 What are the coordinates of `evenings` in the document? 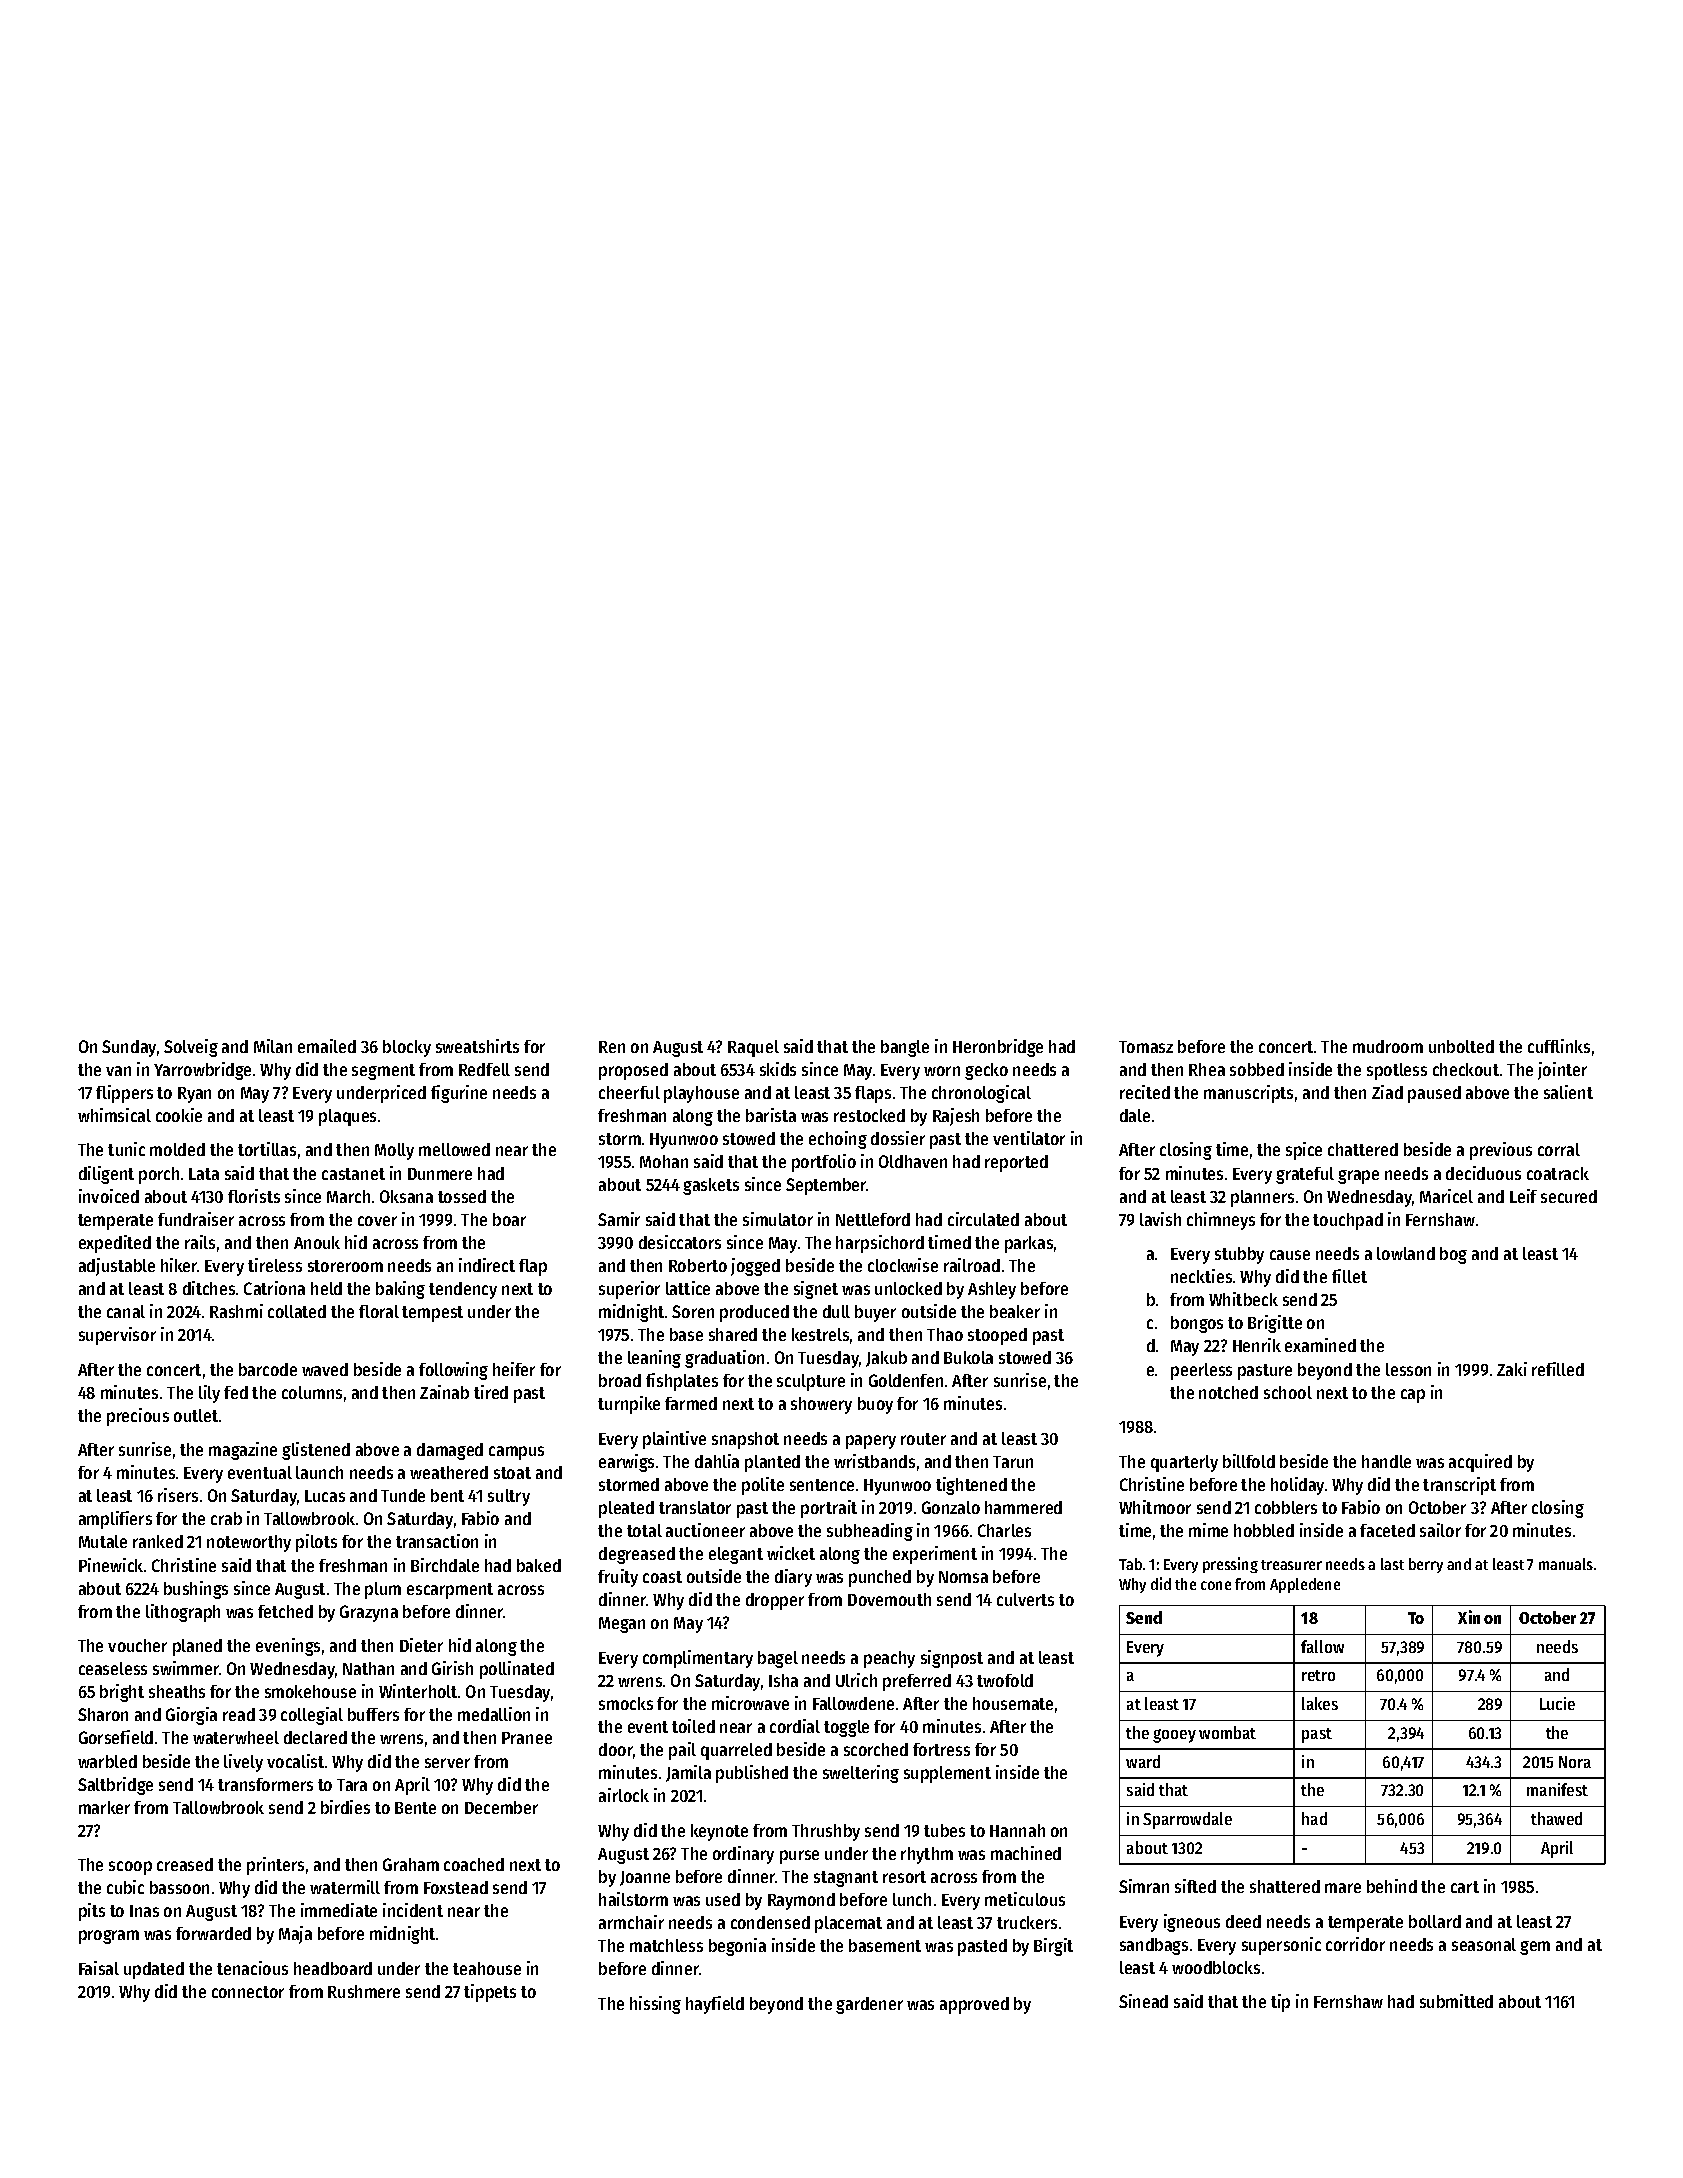 It's located at (288, 1647).
